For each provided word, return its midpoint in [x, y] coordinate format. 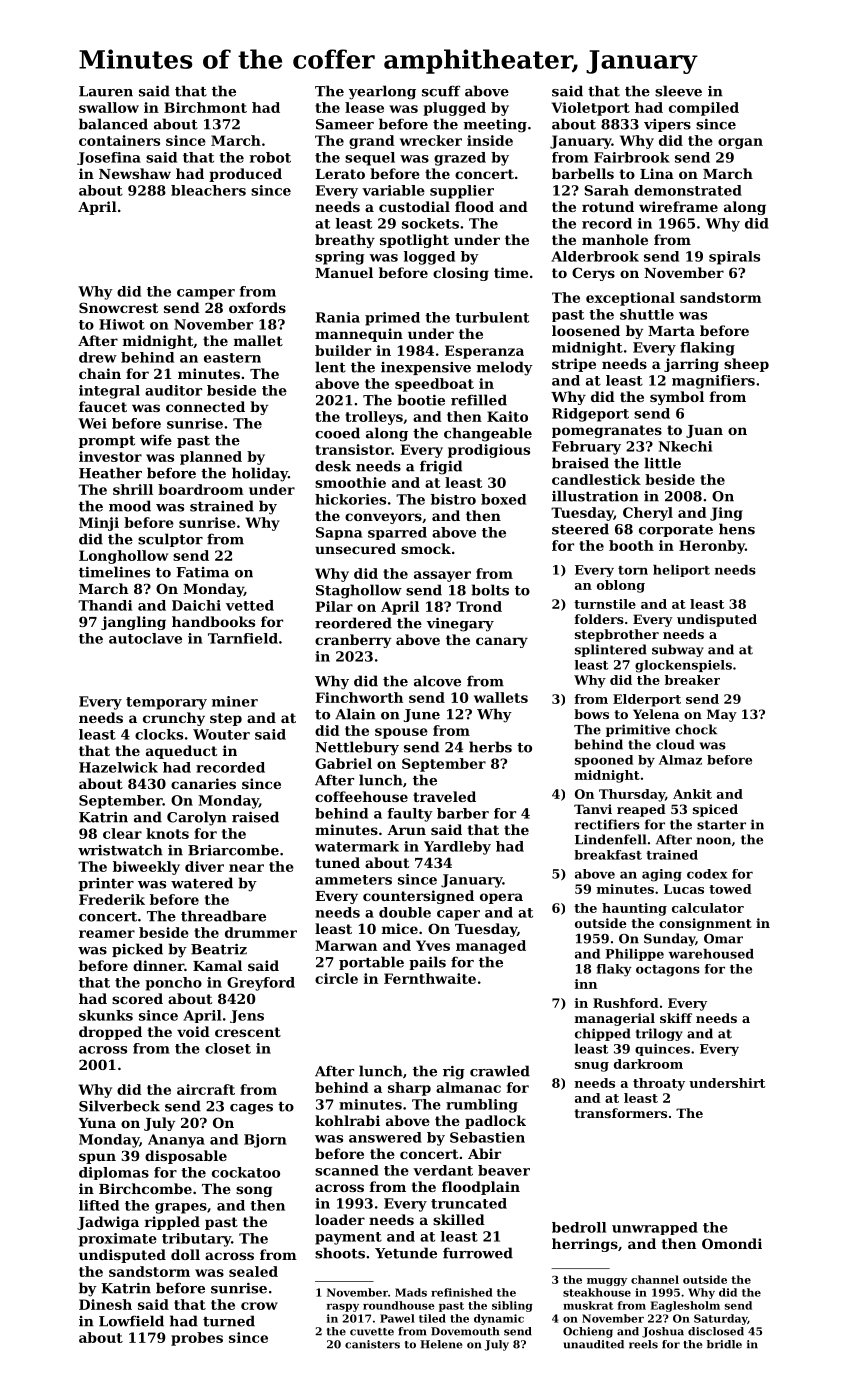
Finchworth [359, 697]
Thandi [105, 605]
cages [251, 1109]
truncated [469, 1203]
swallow [109, 107]
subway [678, 650]
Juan [704, 431]
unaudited [593, 1344]
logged [429, 258]
